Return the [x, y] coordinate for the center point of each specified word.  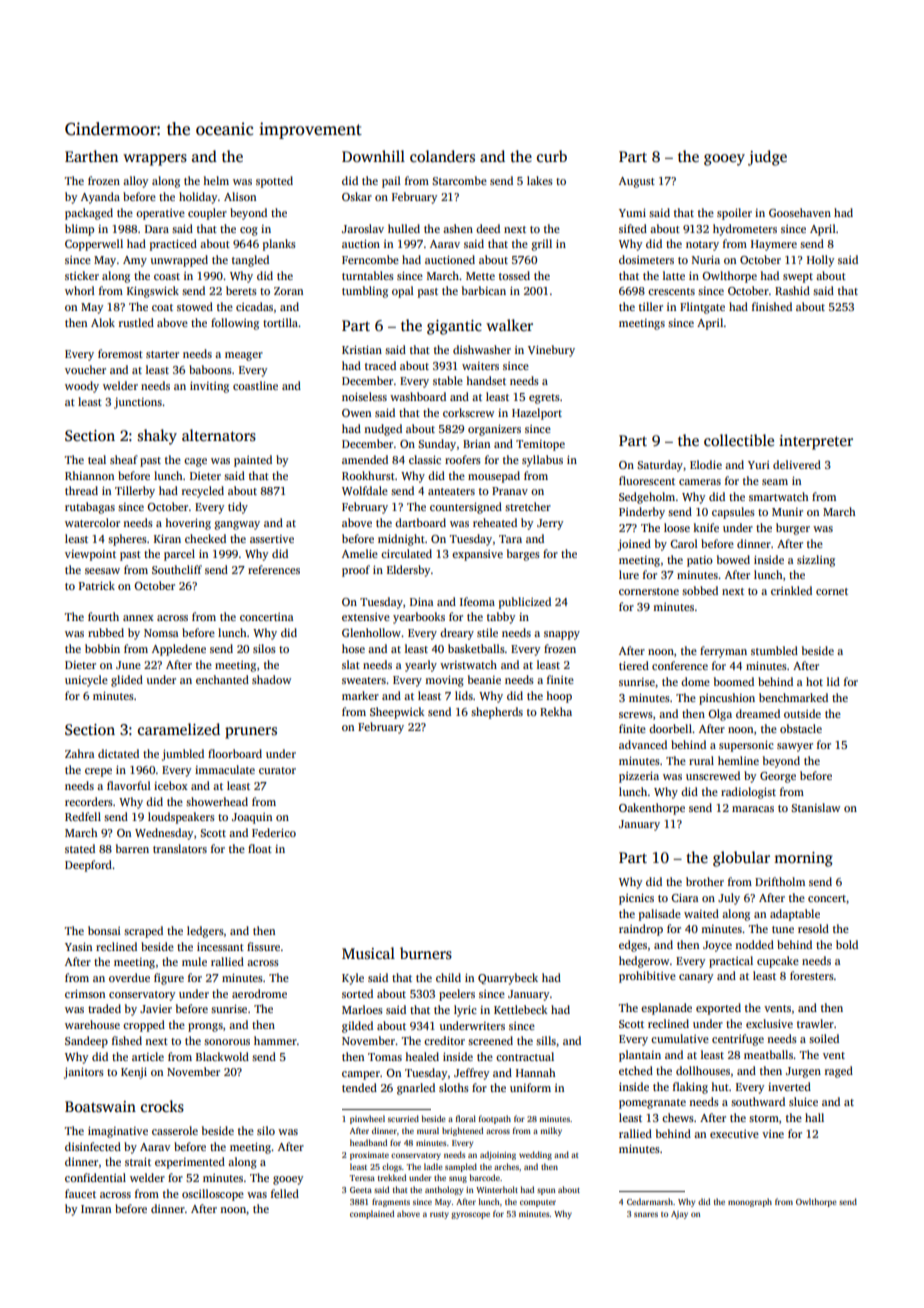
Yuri [759, 465]
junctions [138, 403]
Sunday [437, 445]
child [448, 977]
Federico [274, 832]
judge [767, 158]
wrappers [155, 160]
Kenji [134, 1073]
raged [839, 1072]
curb [552, 156]
